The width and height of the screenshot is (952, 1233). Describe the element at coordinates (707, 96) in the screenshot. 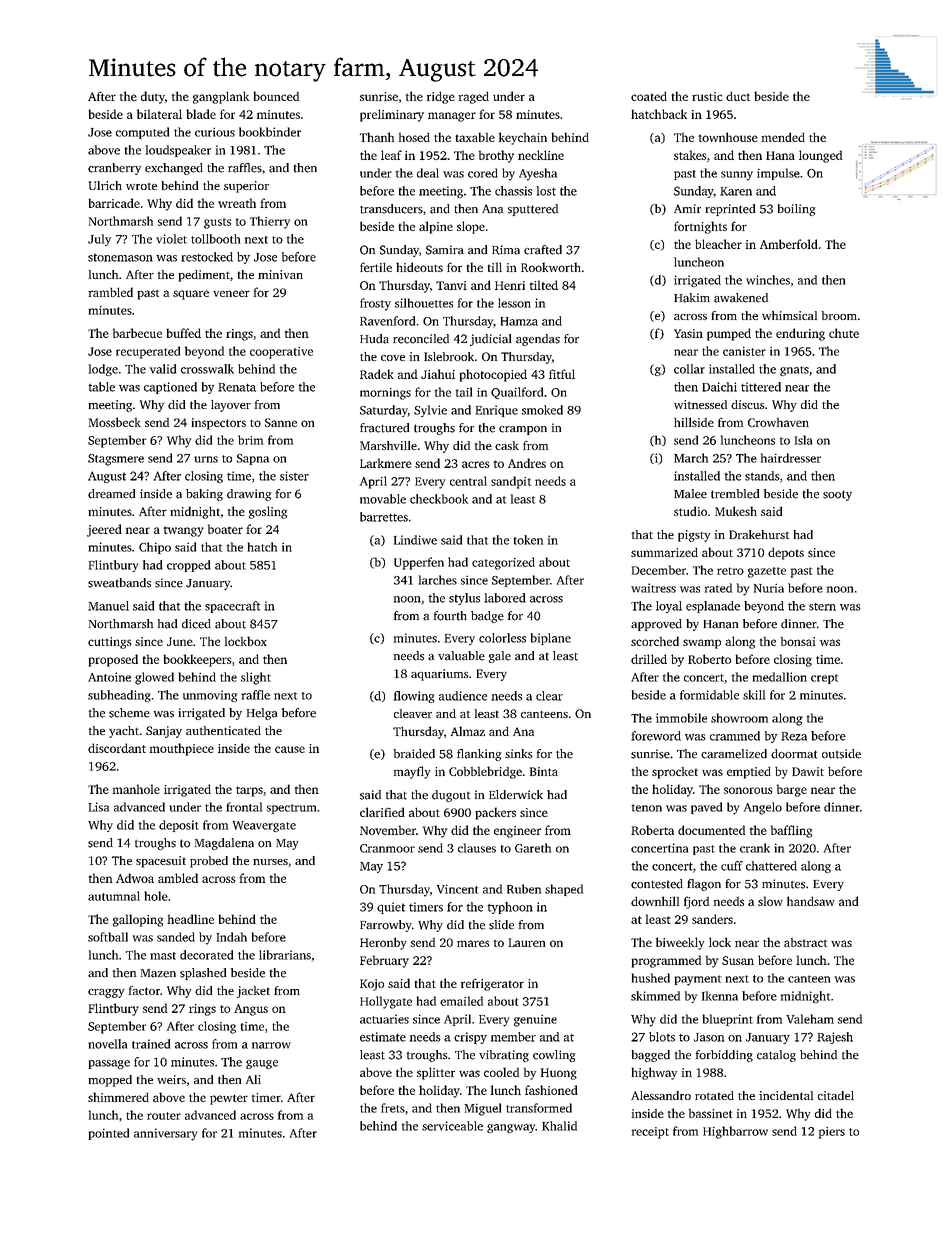

I see `rustic` at that location.
